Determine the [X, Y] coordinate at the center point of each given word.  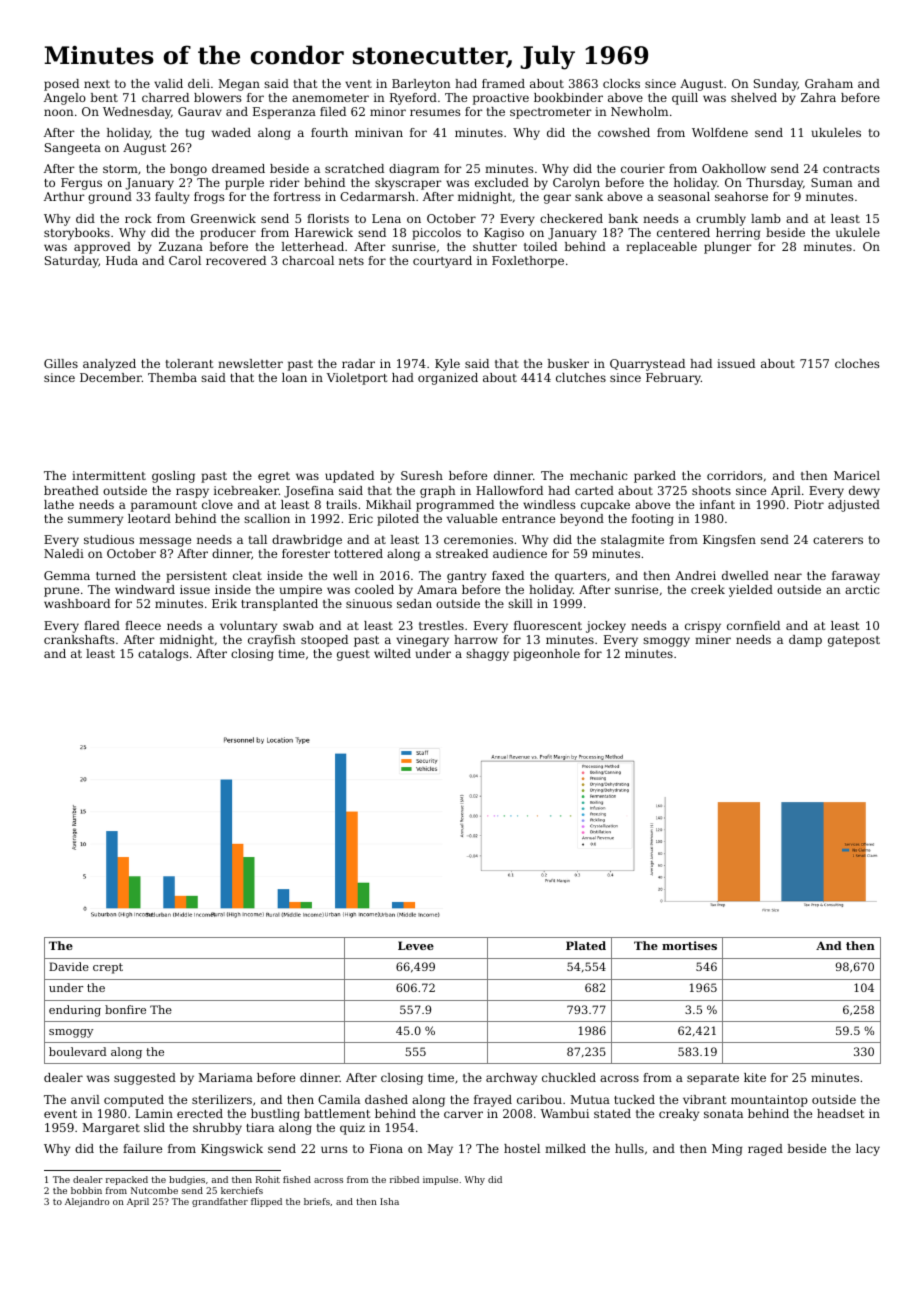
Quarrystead [647, 365]
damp [805, 641]
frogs [209, 198]
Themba [172, 377]
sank [589, 196]
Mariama [225, 1077]
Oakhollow [734, 168]
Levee [416, 945]
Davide [69, 966]
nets [351, 261]
